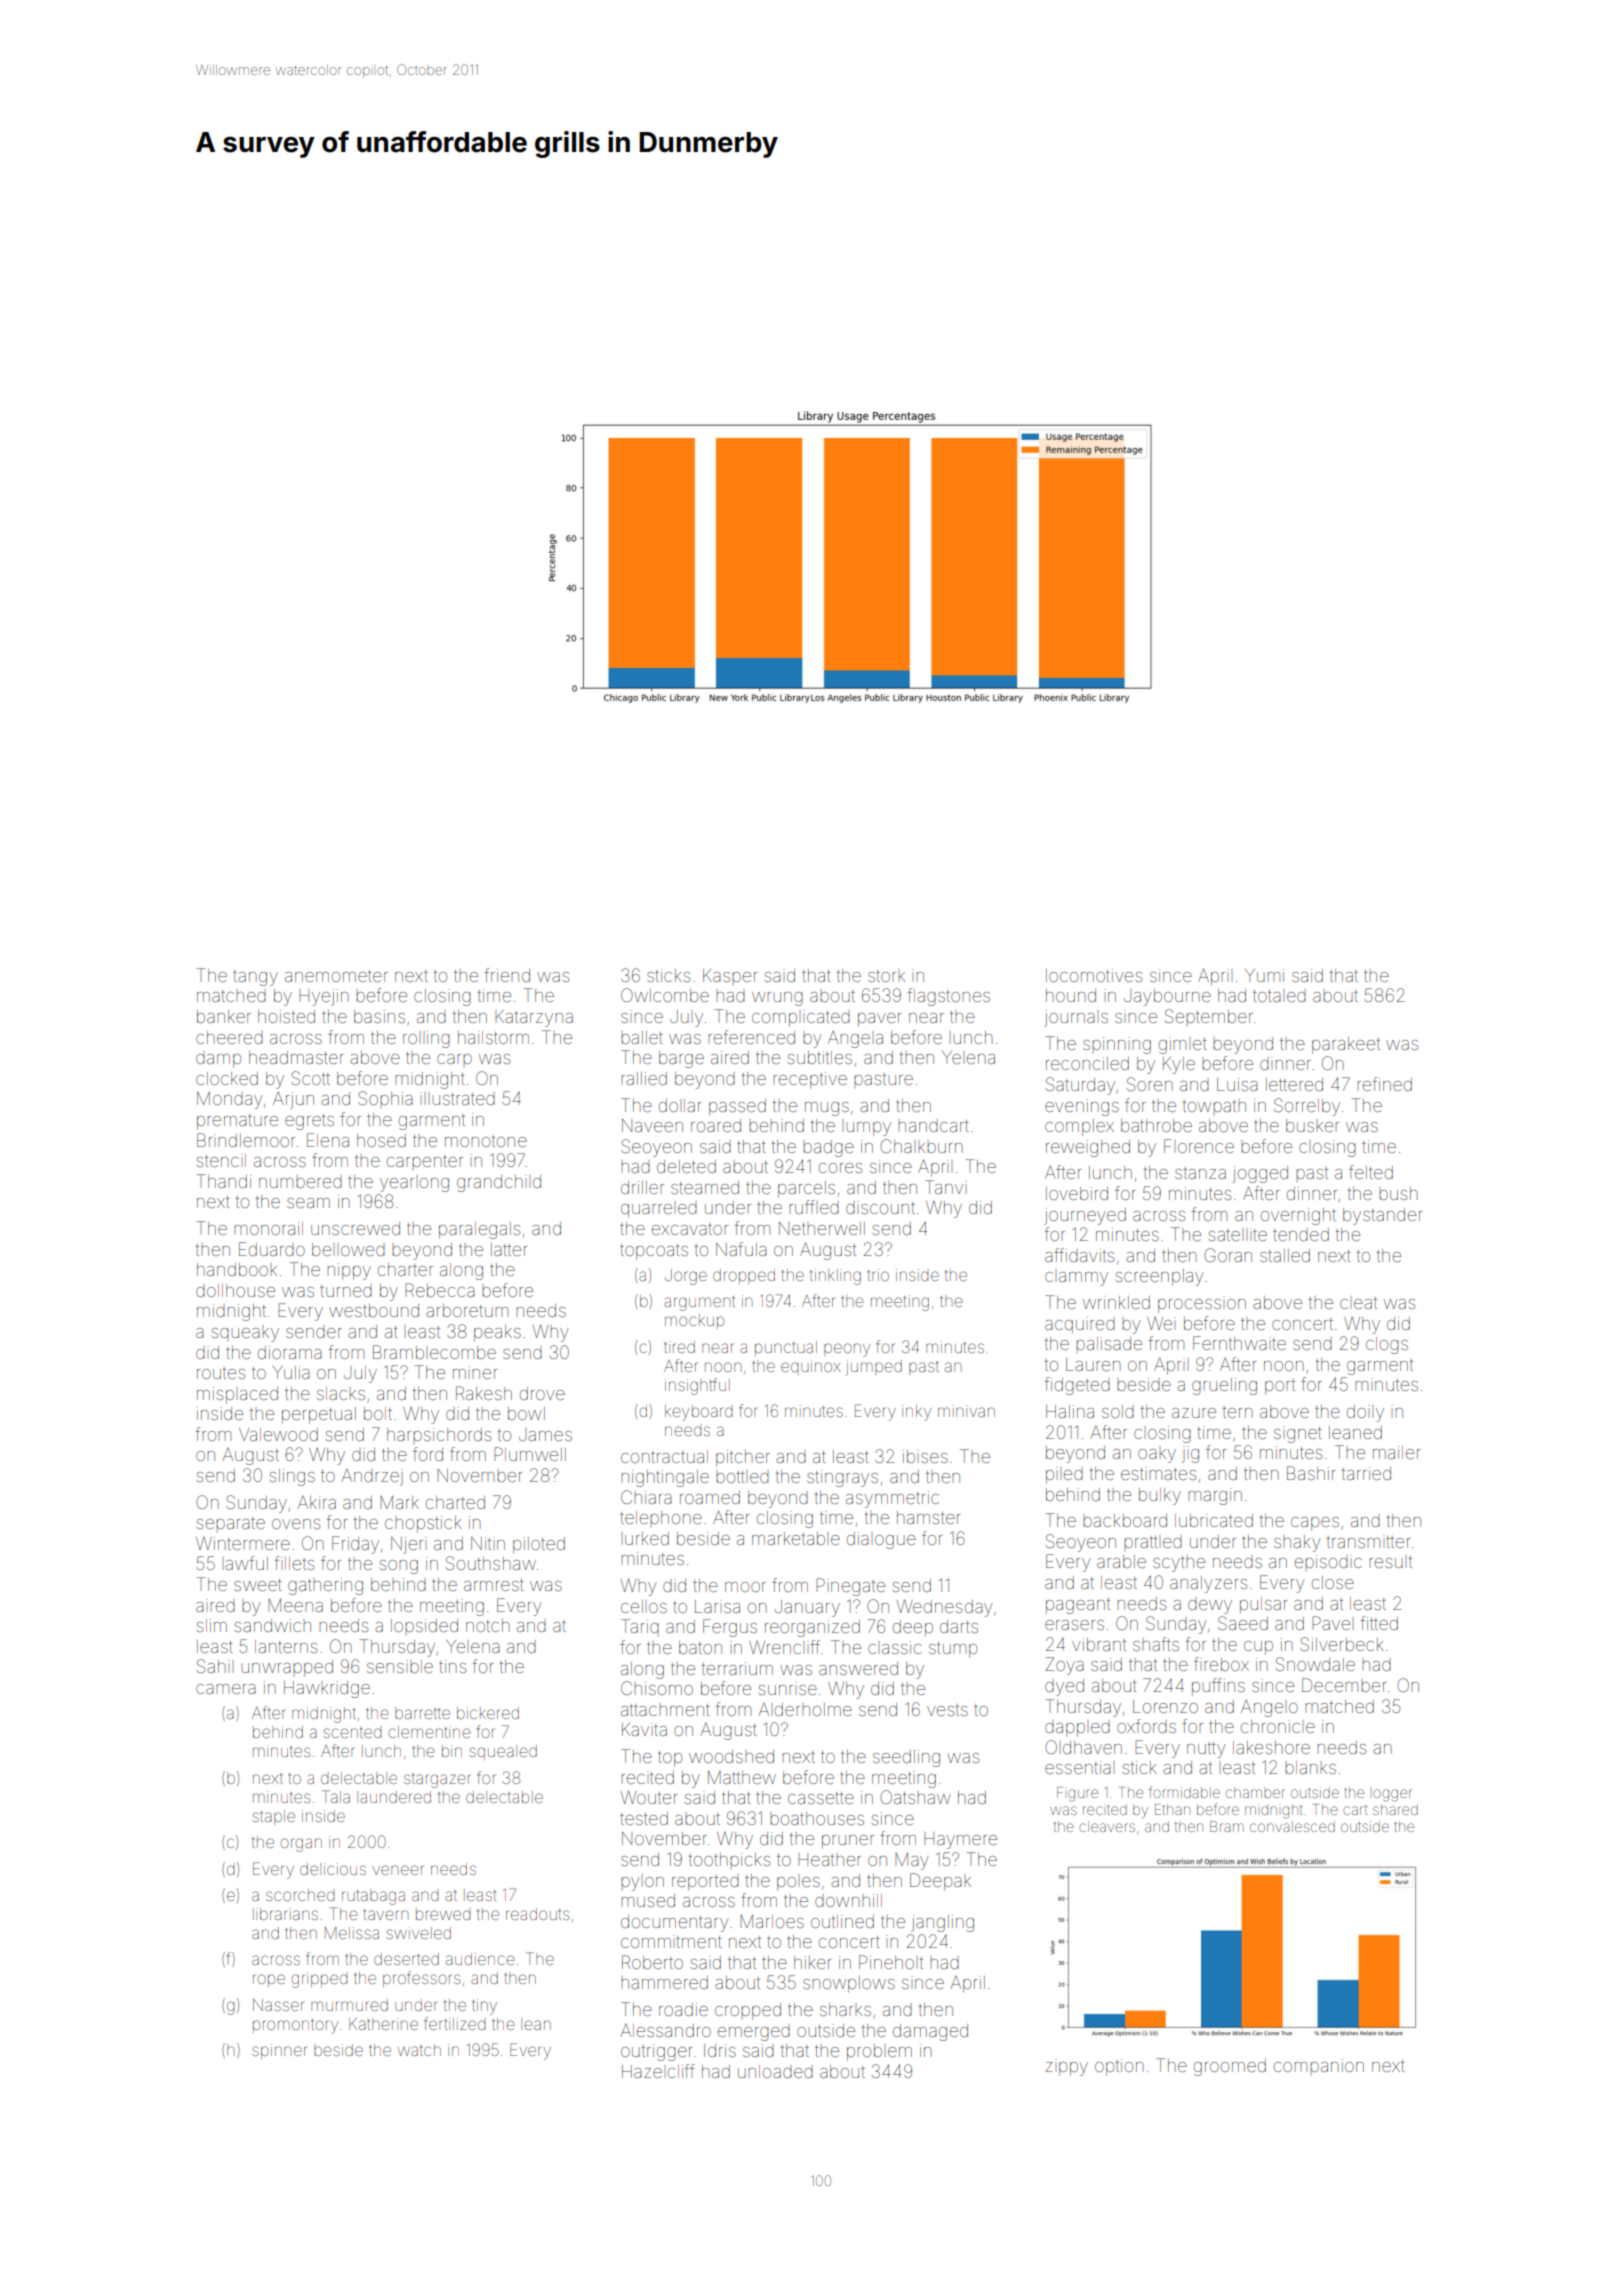  Describe the element at coordinates (379, 1016) in the document. I see `basins` at that location.
